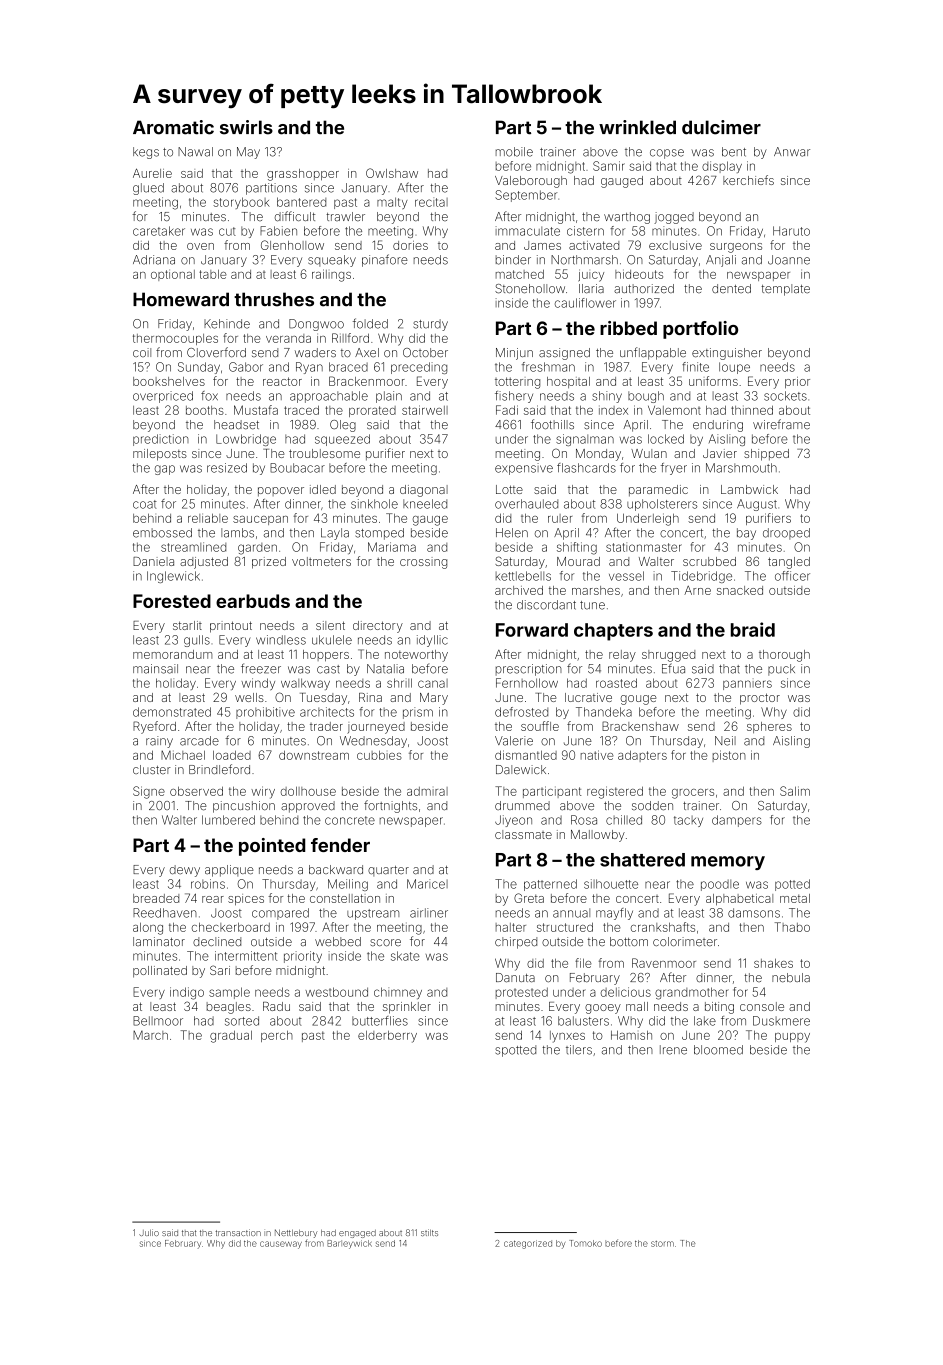 The image size is (943, 1365). What do you see at coordinates (427, 884) in the image?
I see `Maricel` at bounding box center [427, 884].
